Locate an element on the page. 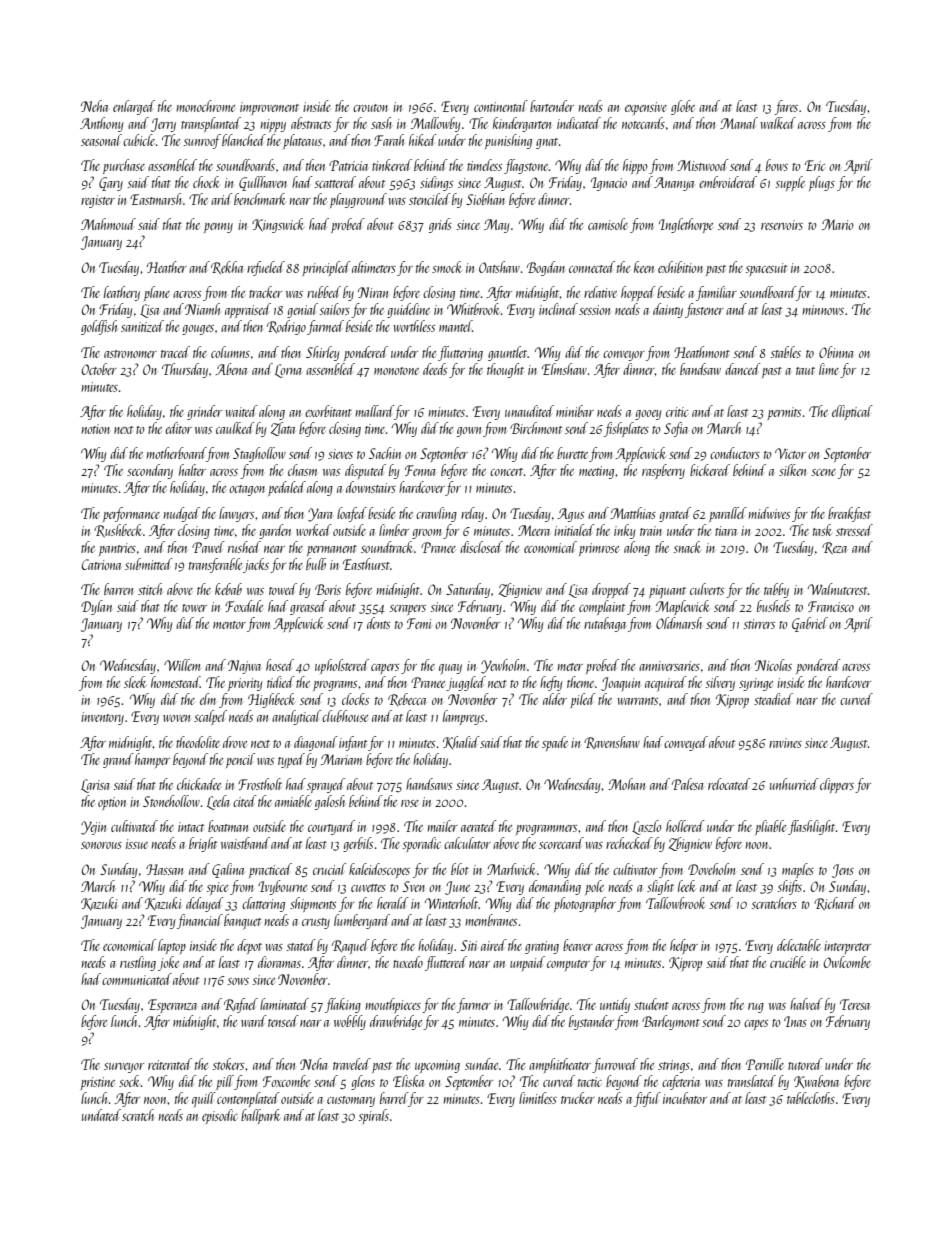  arid is located at coordinates (222, 199).
